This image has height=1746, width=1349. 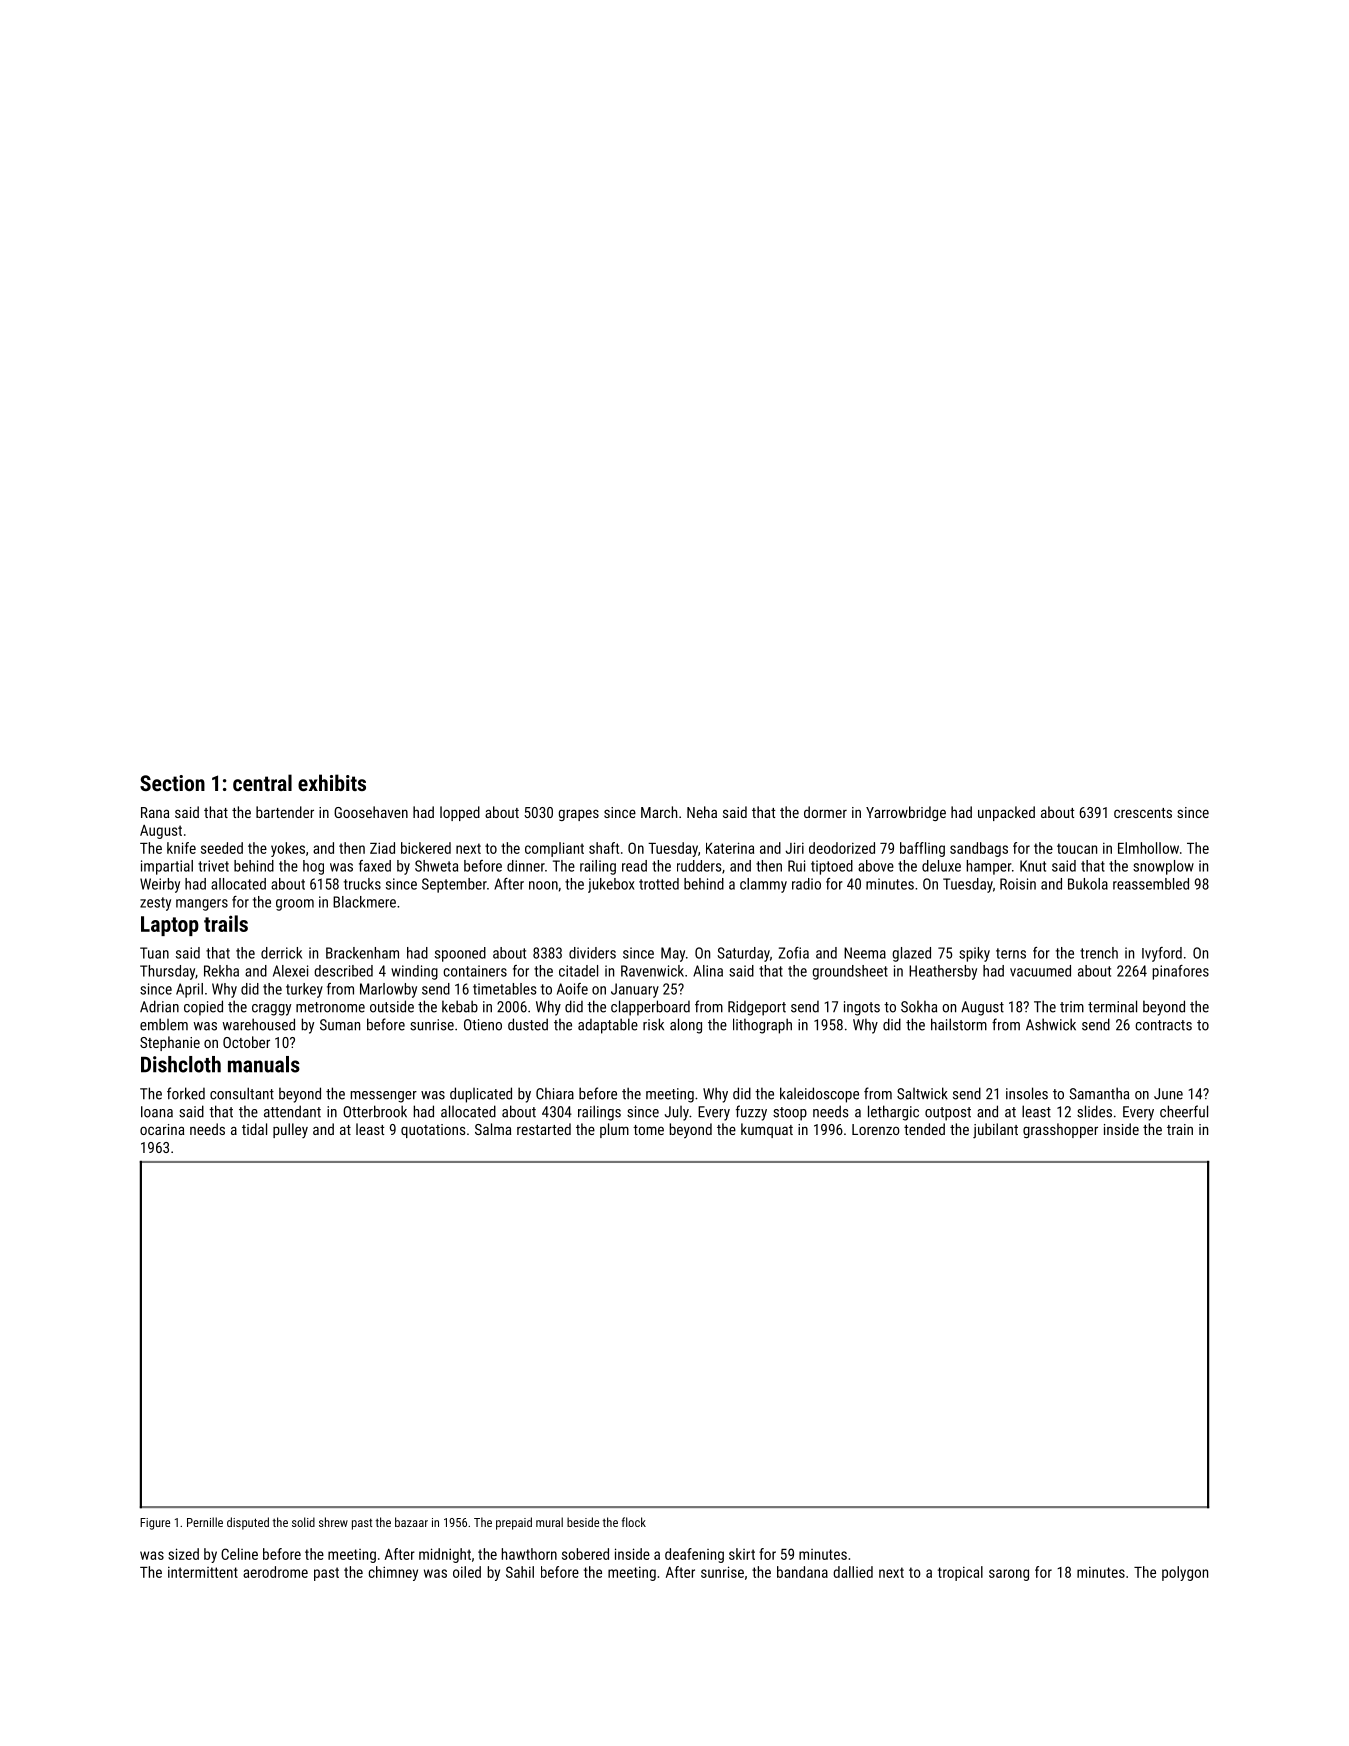 I want to click on October, so click(x=246, y=1042).
